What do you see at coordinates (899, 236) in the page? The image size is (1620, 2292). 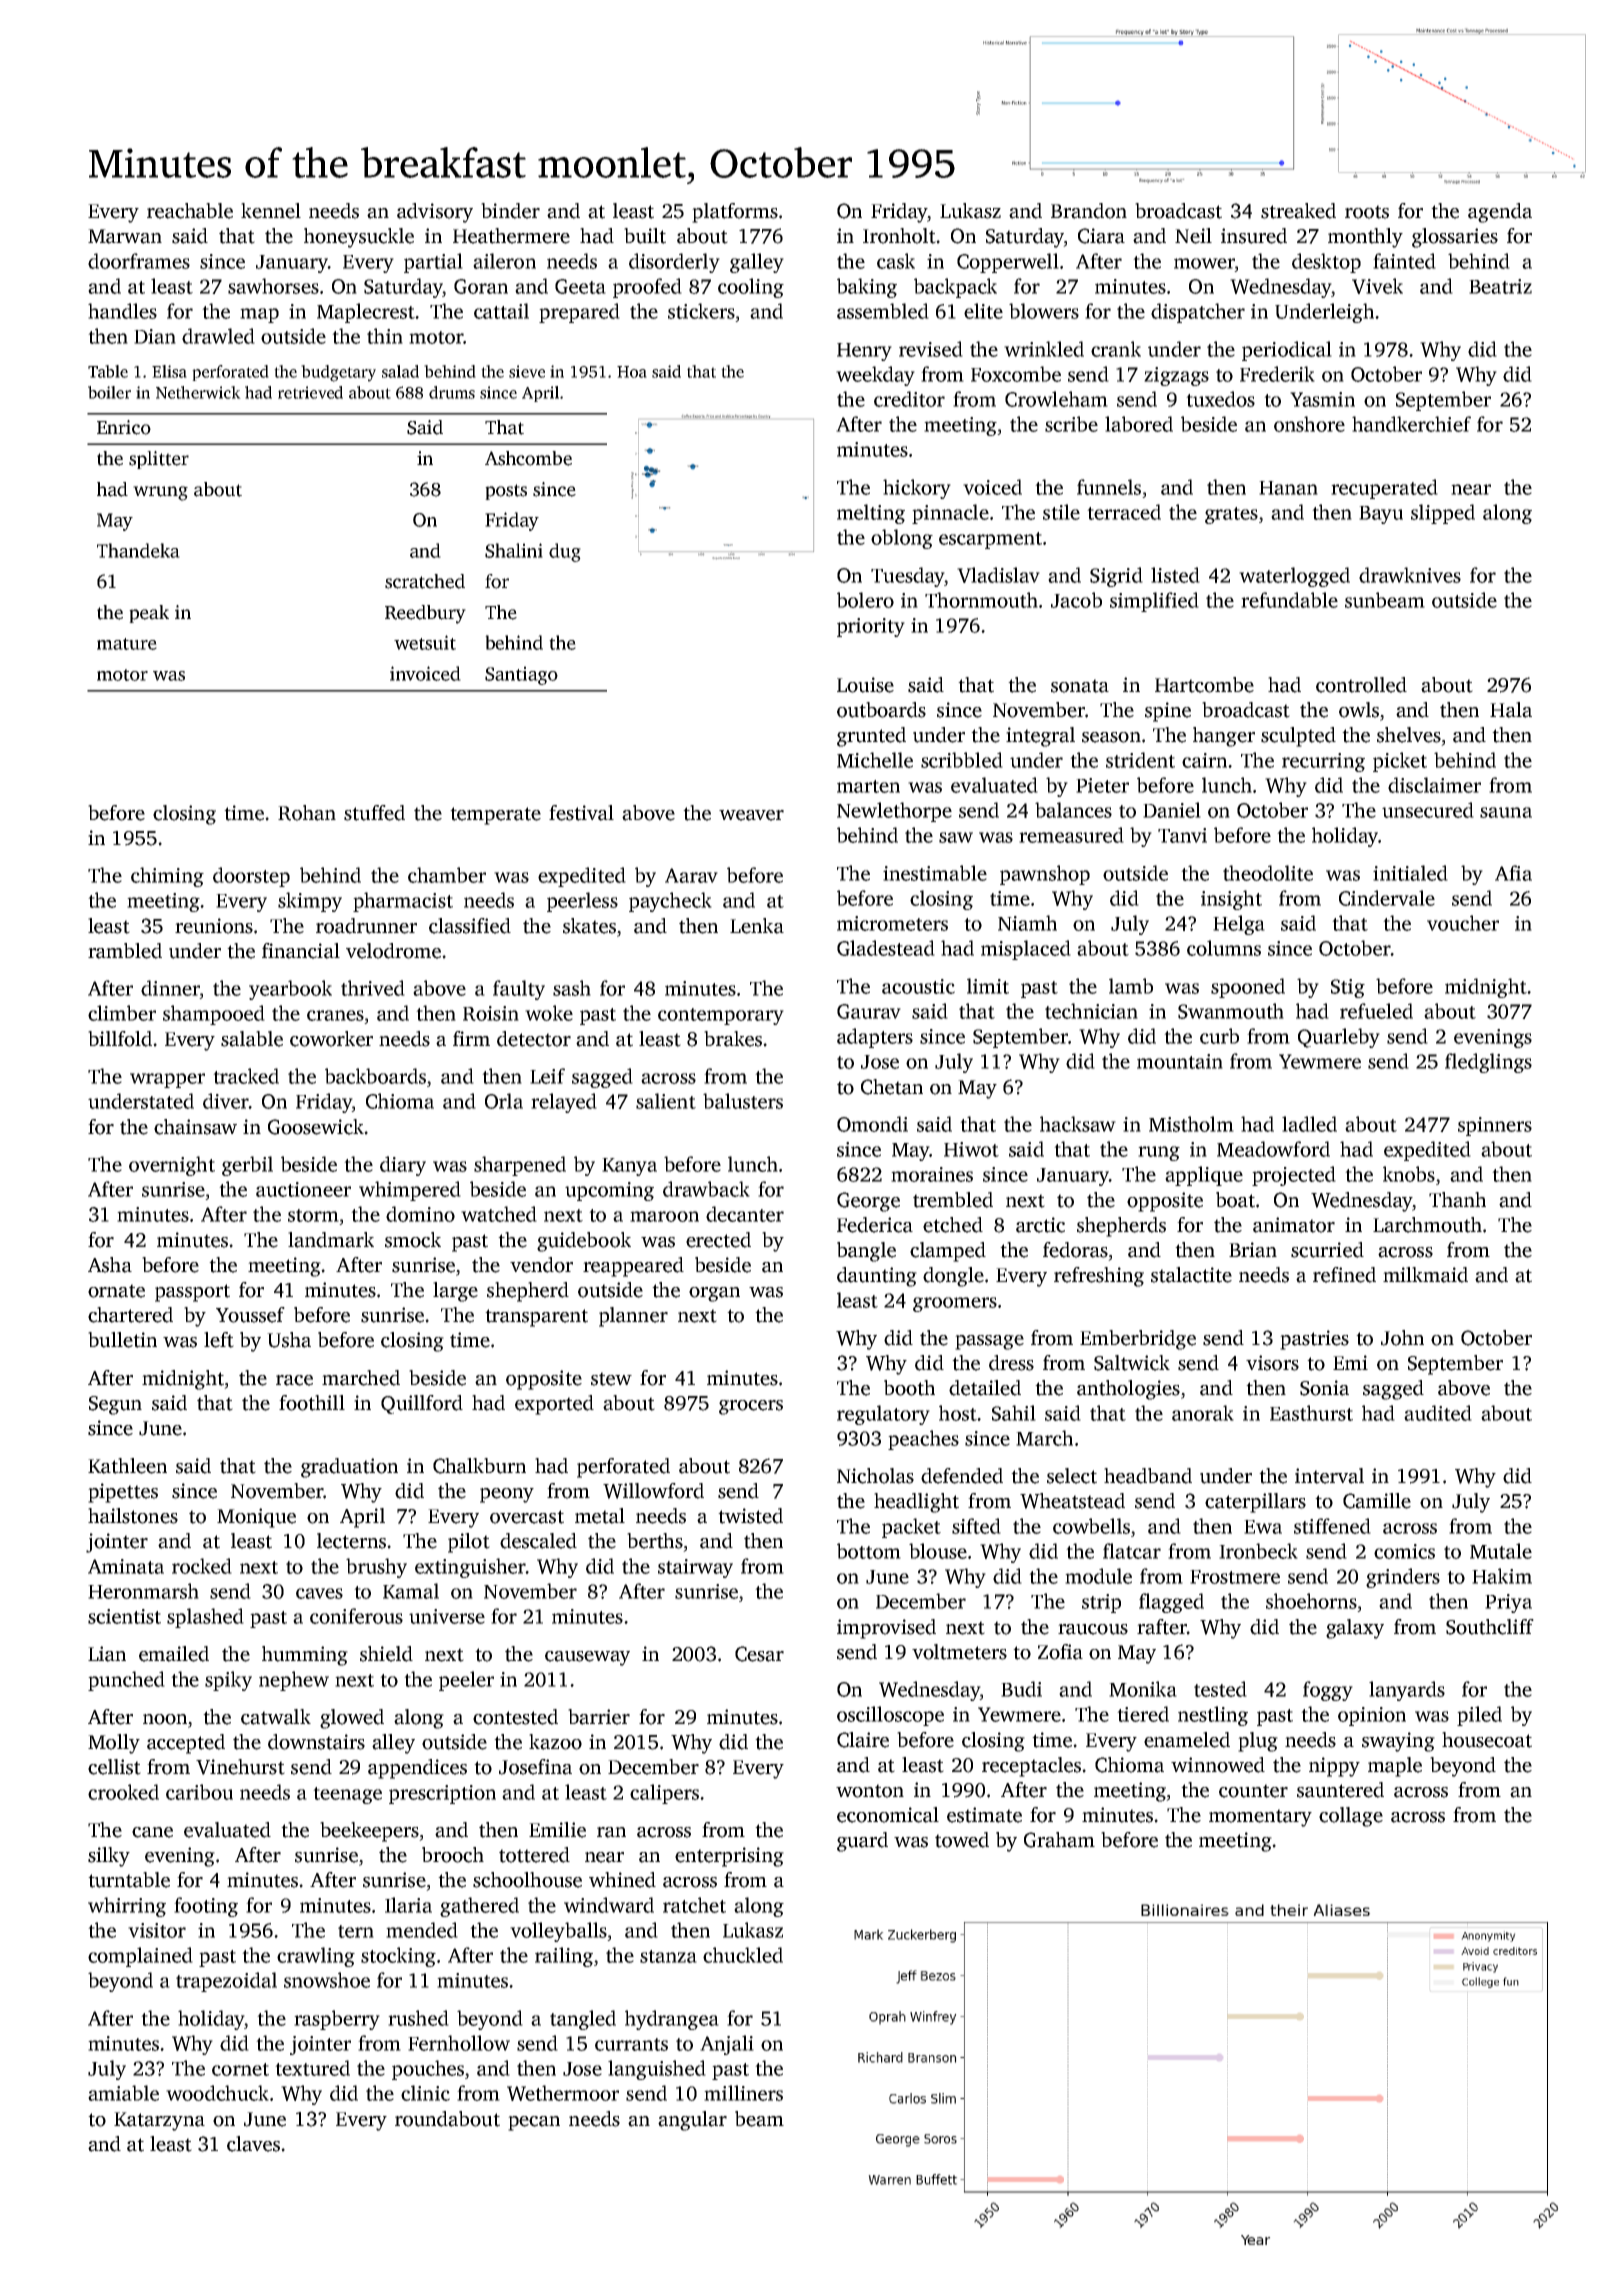 I see `Ironholt` at bounding box center [899, 236].
